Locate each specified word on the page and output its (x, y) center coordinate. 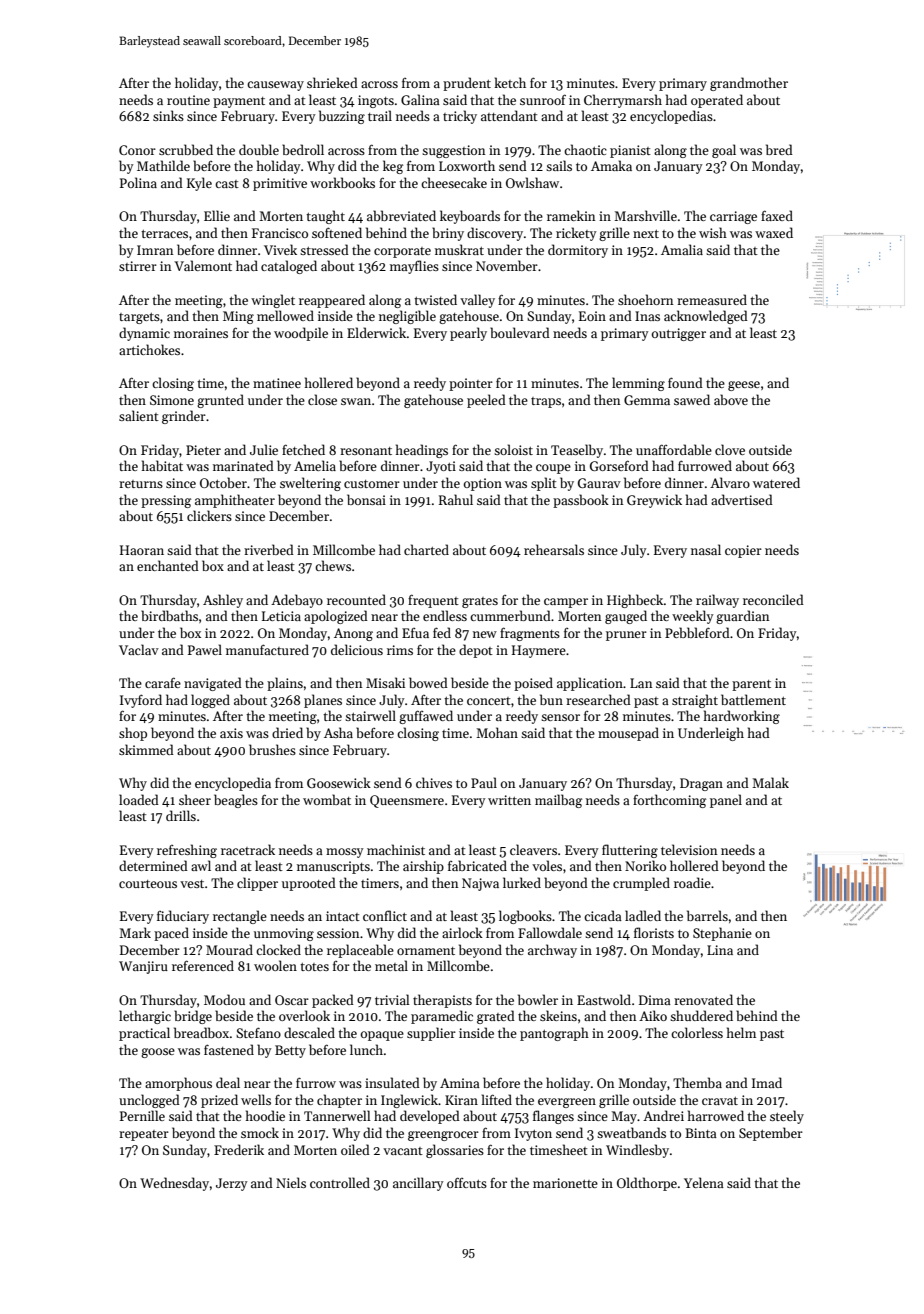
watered (776, 482)
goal (724, 151)
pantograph (554, 1034)
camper (566, 603)
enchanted (168, 565)
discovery (495, 234)
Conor (137, 150)
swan (356, 401)
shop (133, 734)
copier (743, 551)
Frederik (239, 1149)
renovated (703, 999)
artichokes (149, 349)
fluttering (630, 851)
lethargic (145, 1017)
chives (434, 782)
